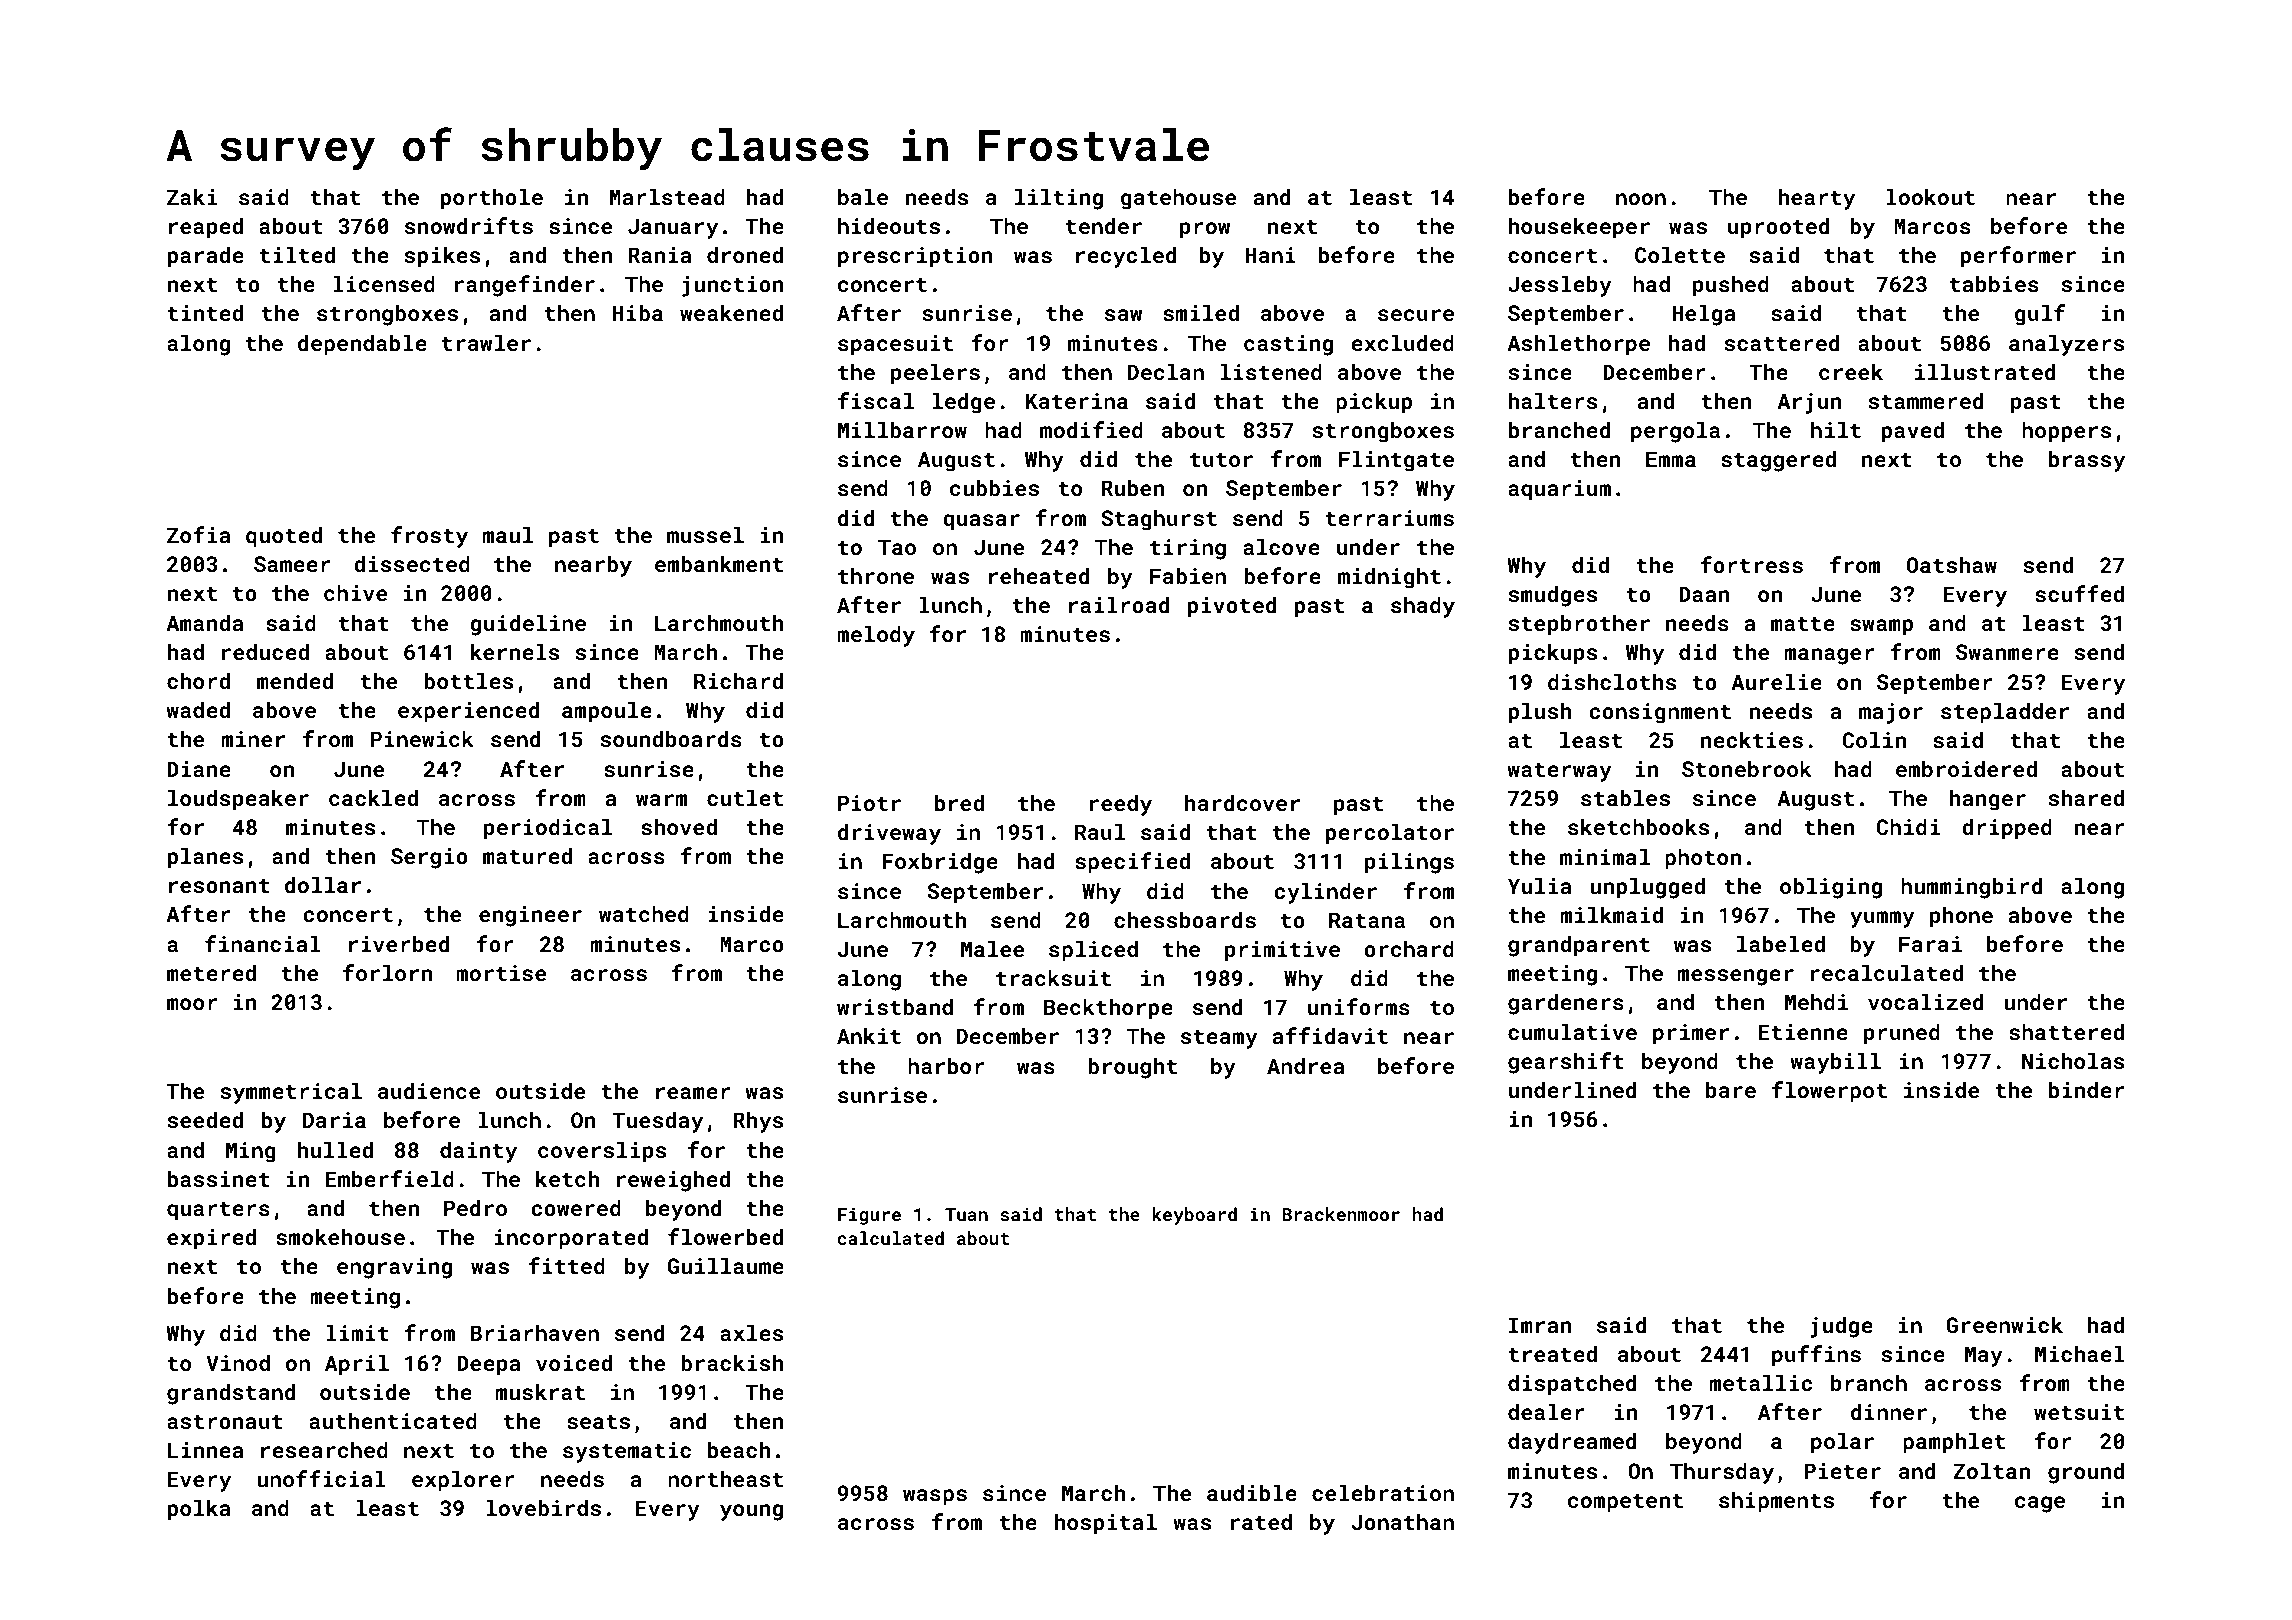 The image size is (2292, 1620). Describe the element at coordinates (1703, 859) in the image. I see `photon` at that location.
